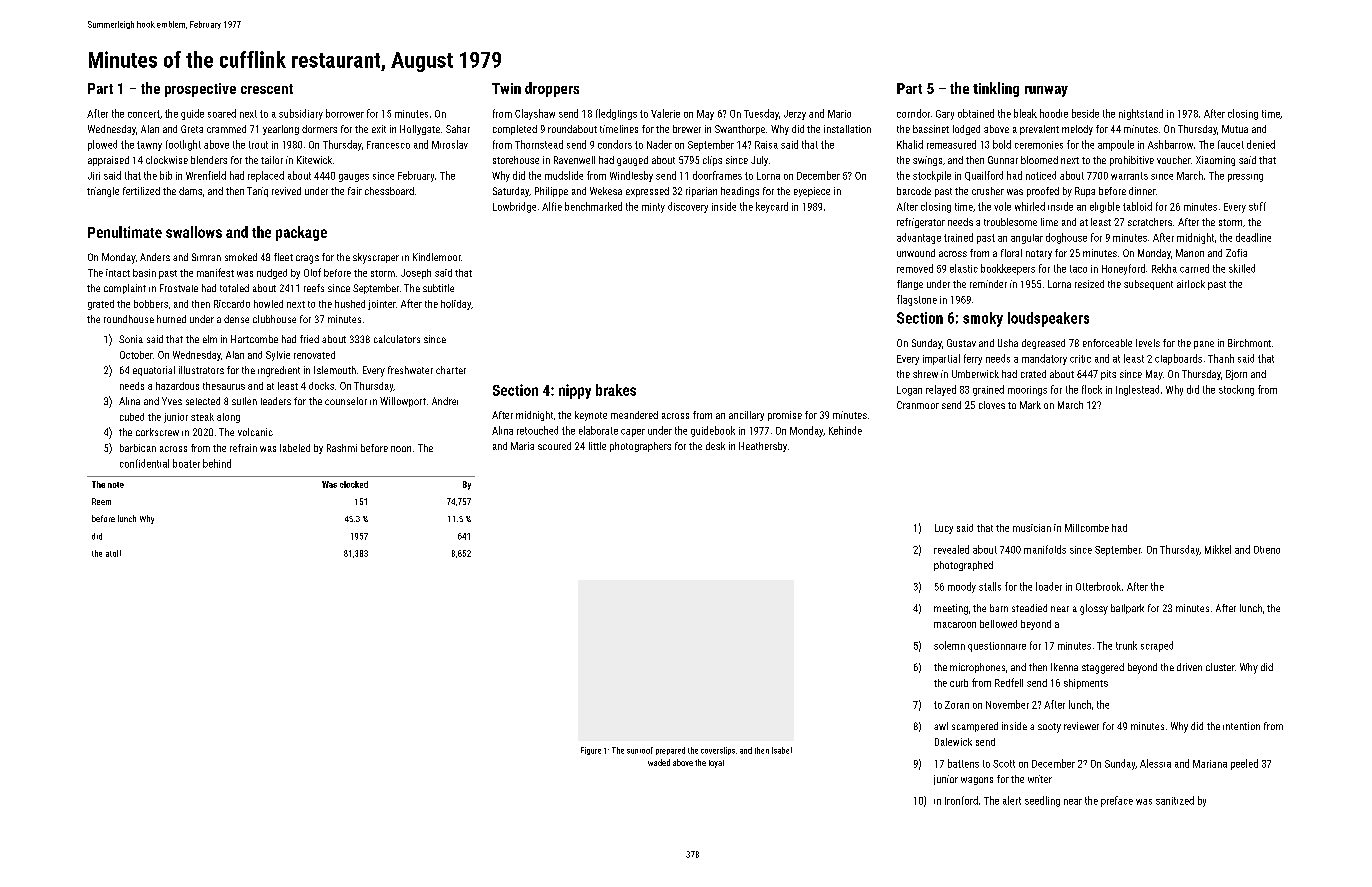  What do you see at coordinates (591, 751) in the screenshot?
I see `Figure` at bounding box center [591, 751].
